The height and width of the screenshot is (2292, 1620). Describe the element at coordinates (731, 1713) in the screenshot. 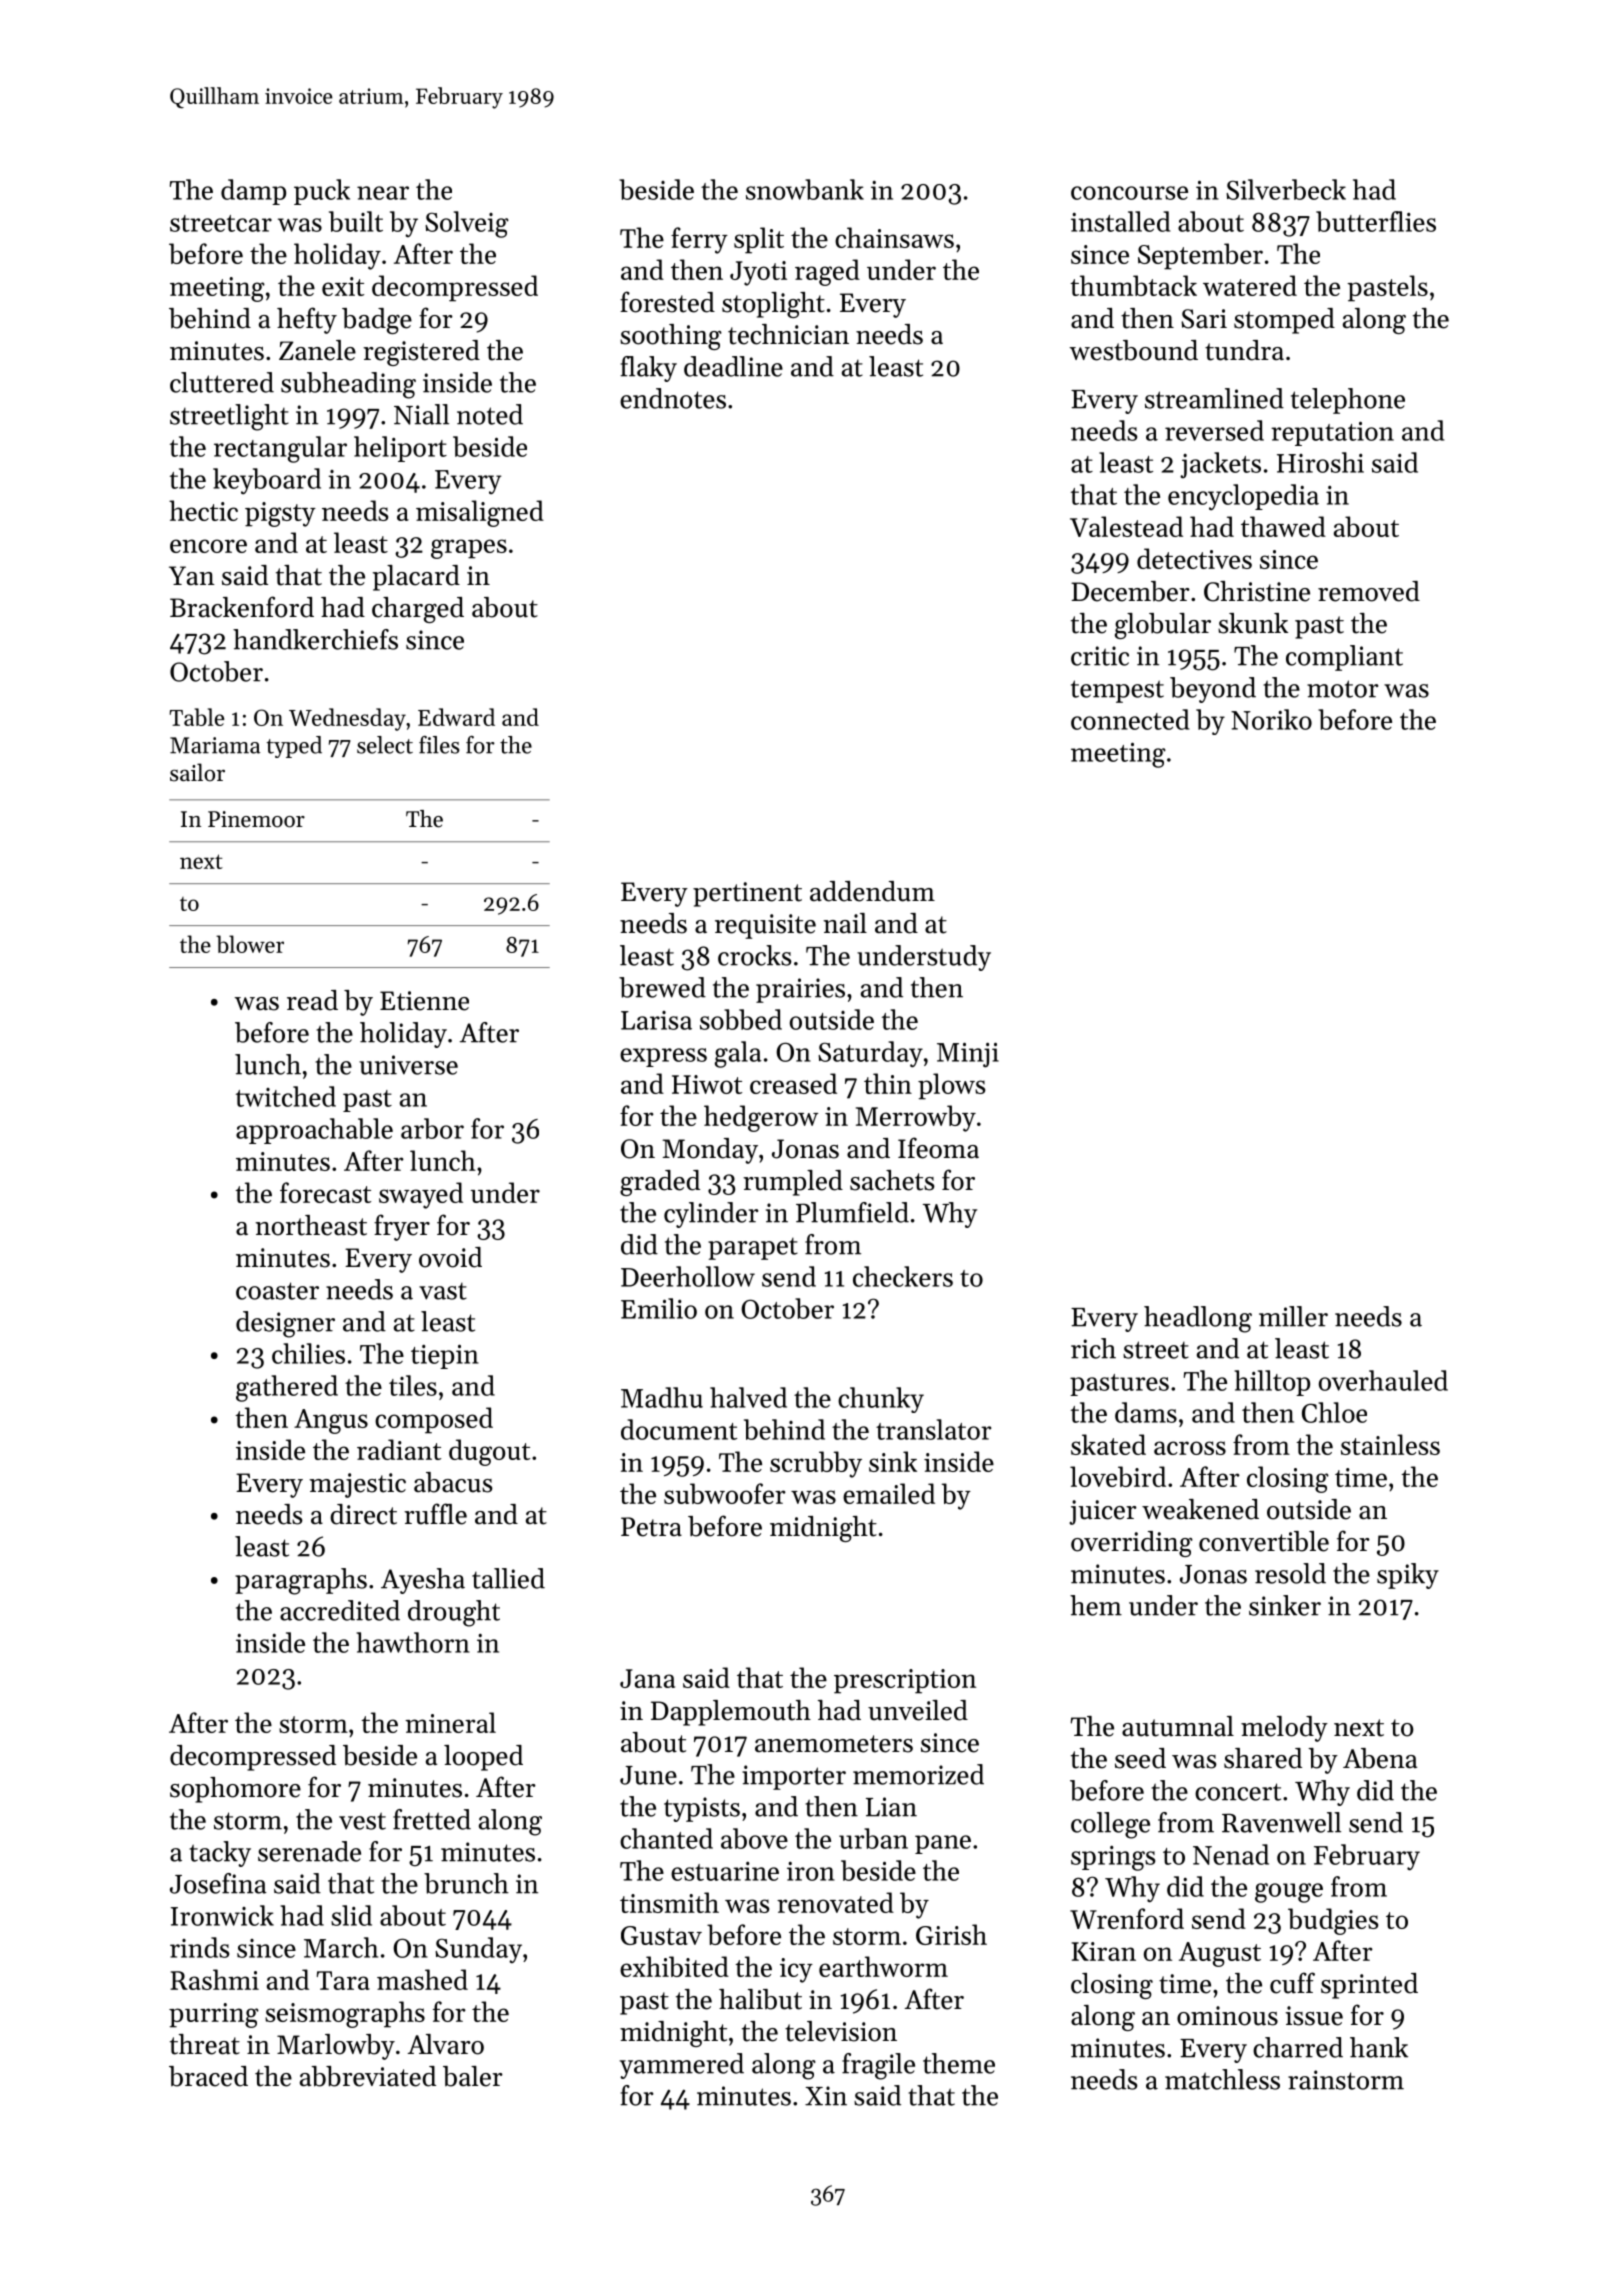

I see `Dapplemouth` at that location.
